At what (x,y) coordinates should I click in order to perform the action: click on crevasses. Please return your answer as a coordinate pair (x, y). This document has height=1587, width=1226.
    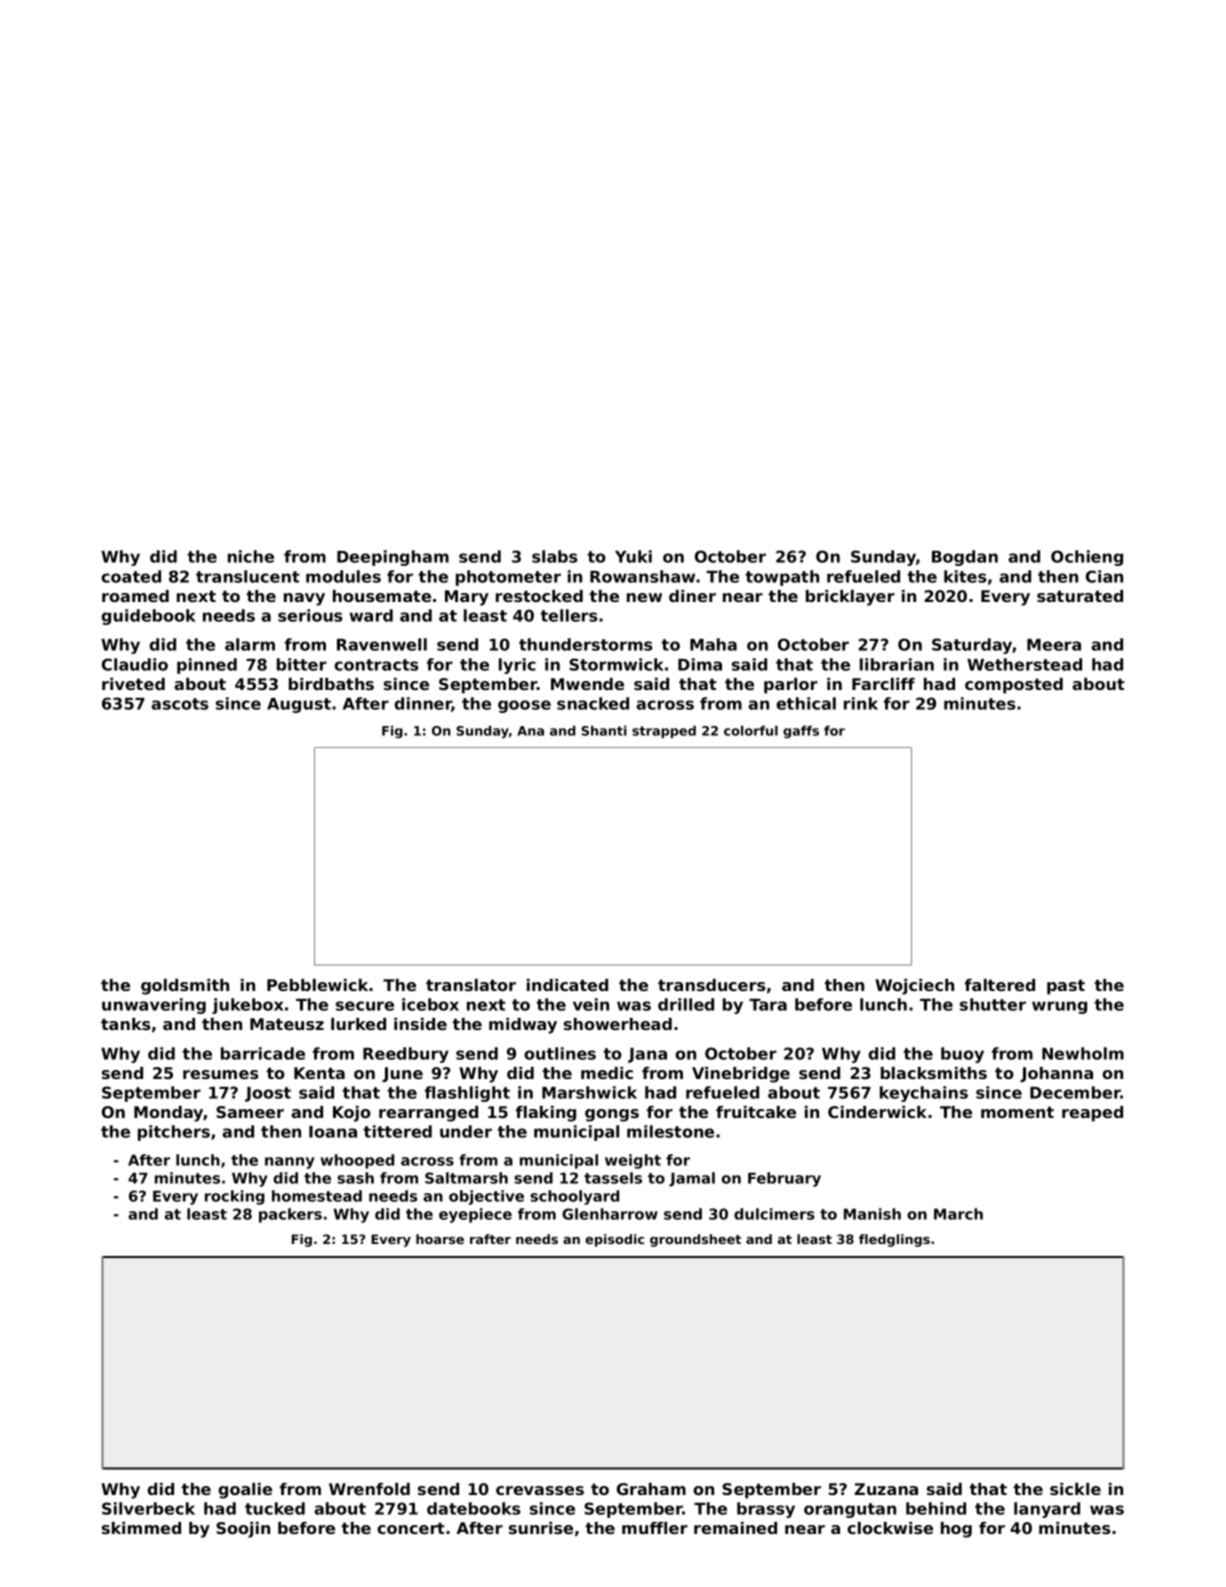
    Looking at the image, I should click on (540, 1490).
